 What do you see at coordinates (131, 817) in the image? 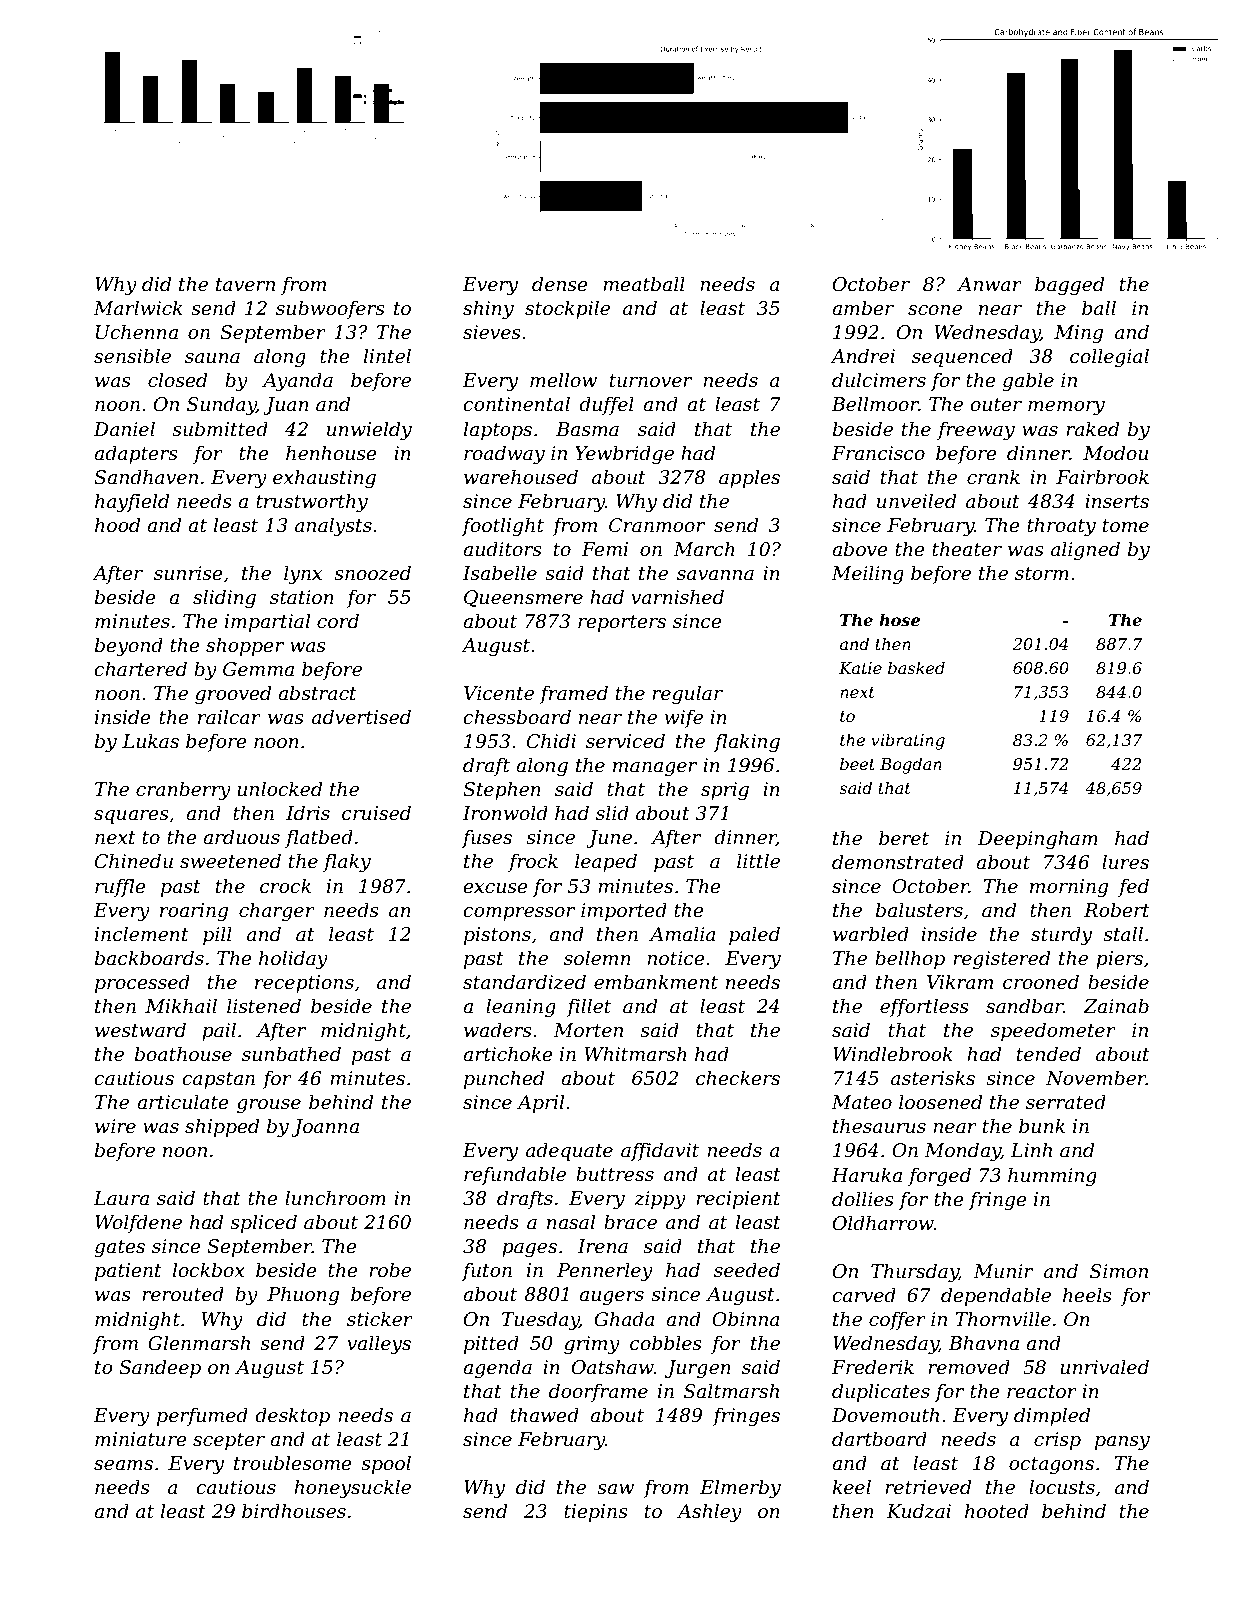
I see `squares` at bounding box center [131, 817].
